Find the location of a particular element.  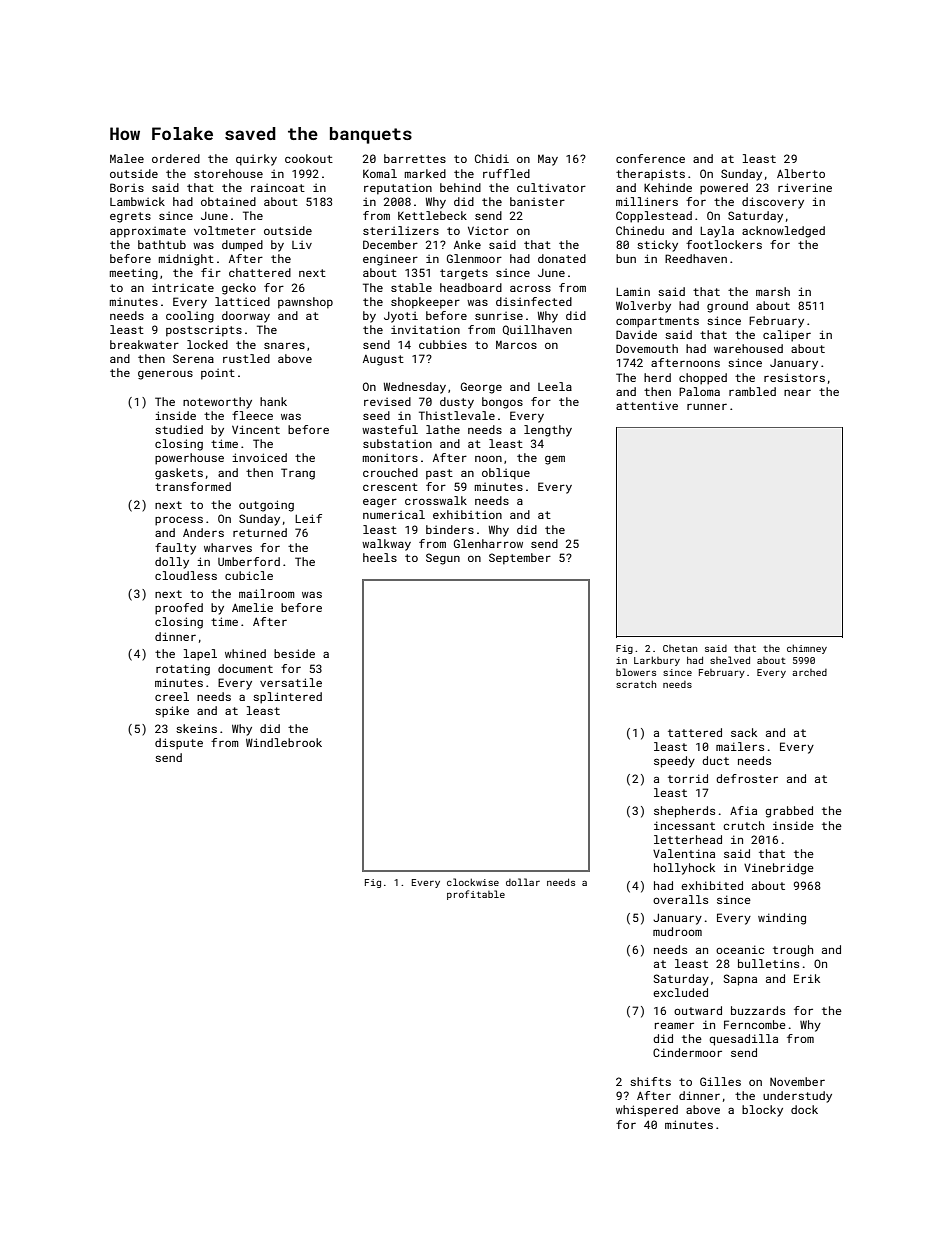

Windlebrook is located at coordinates (284, 742).
